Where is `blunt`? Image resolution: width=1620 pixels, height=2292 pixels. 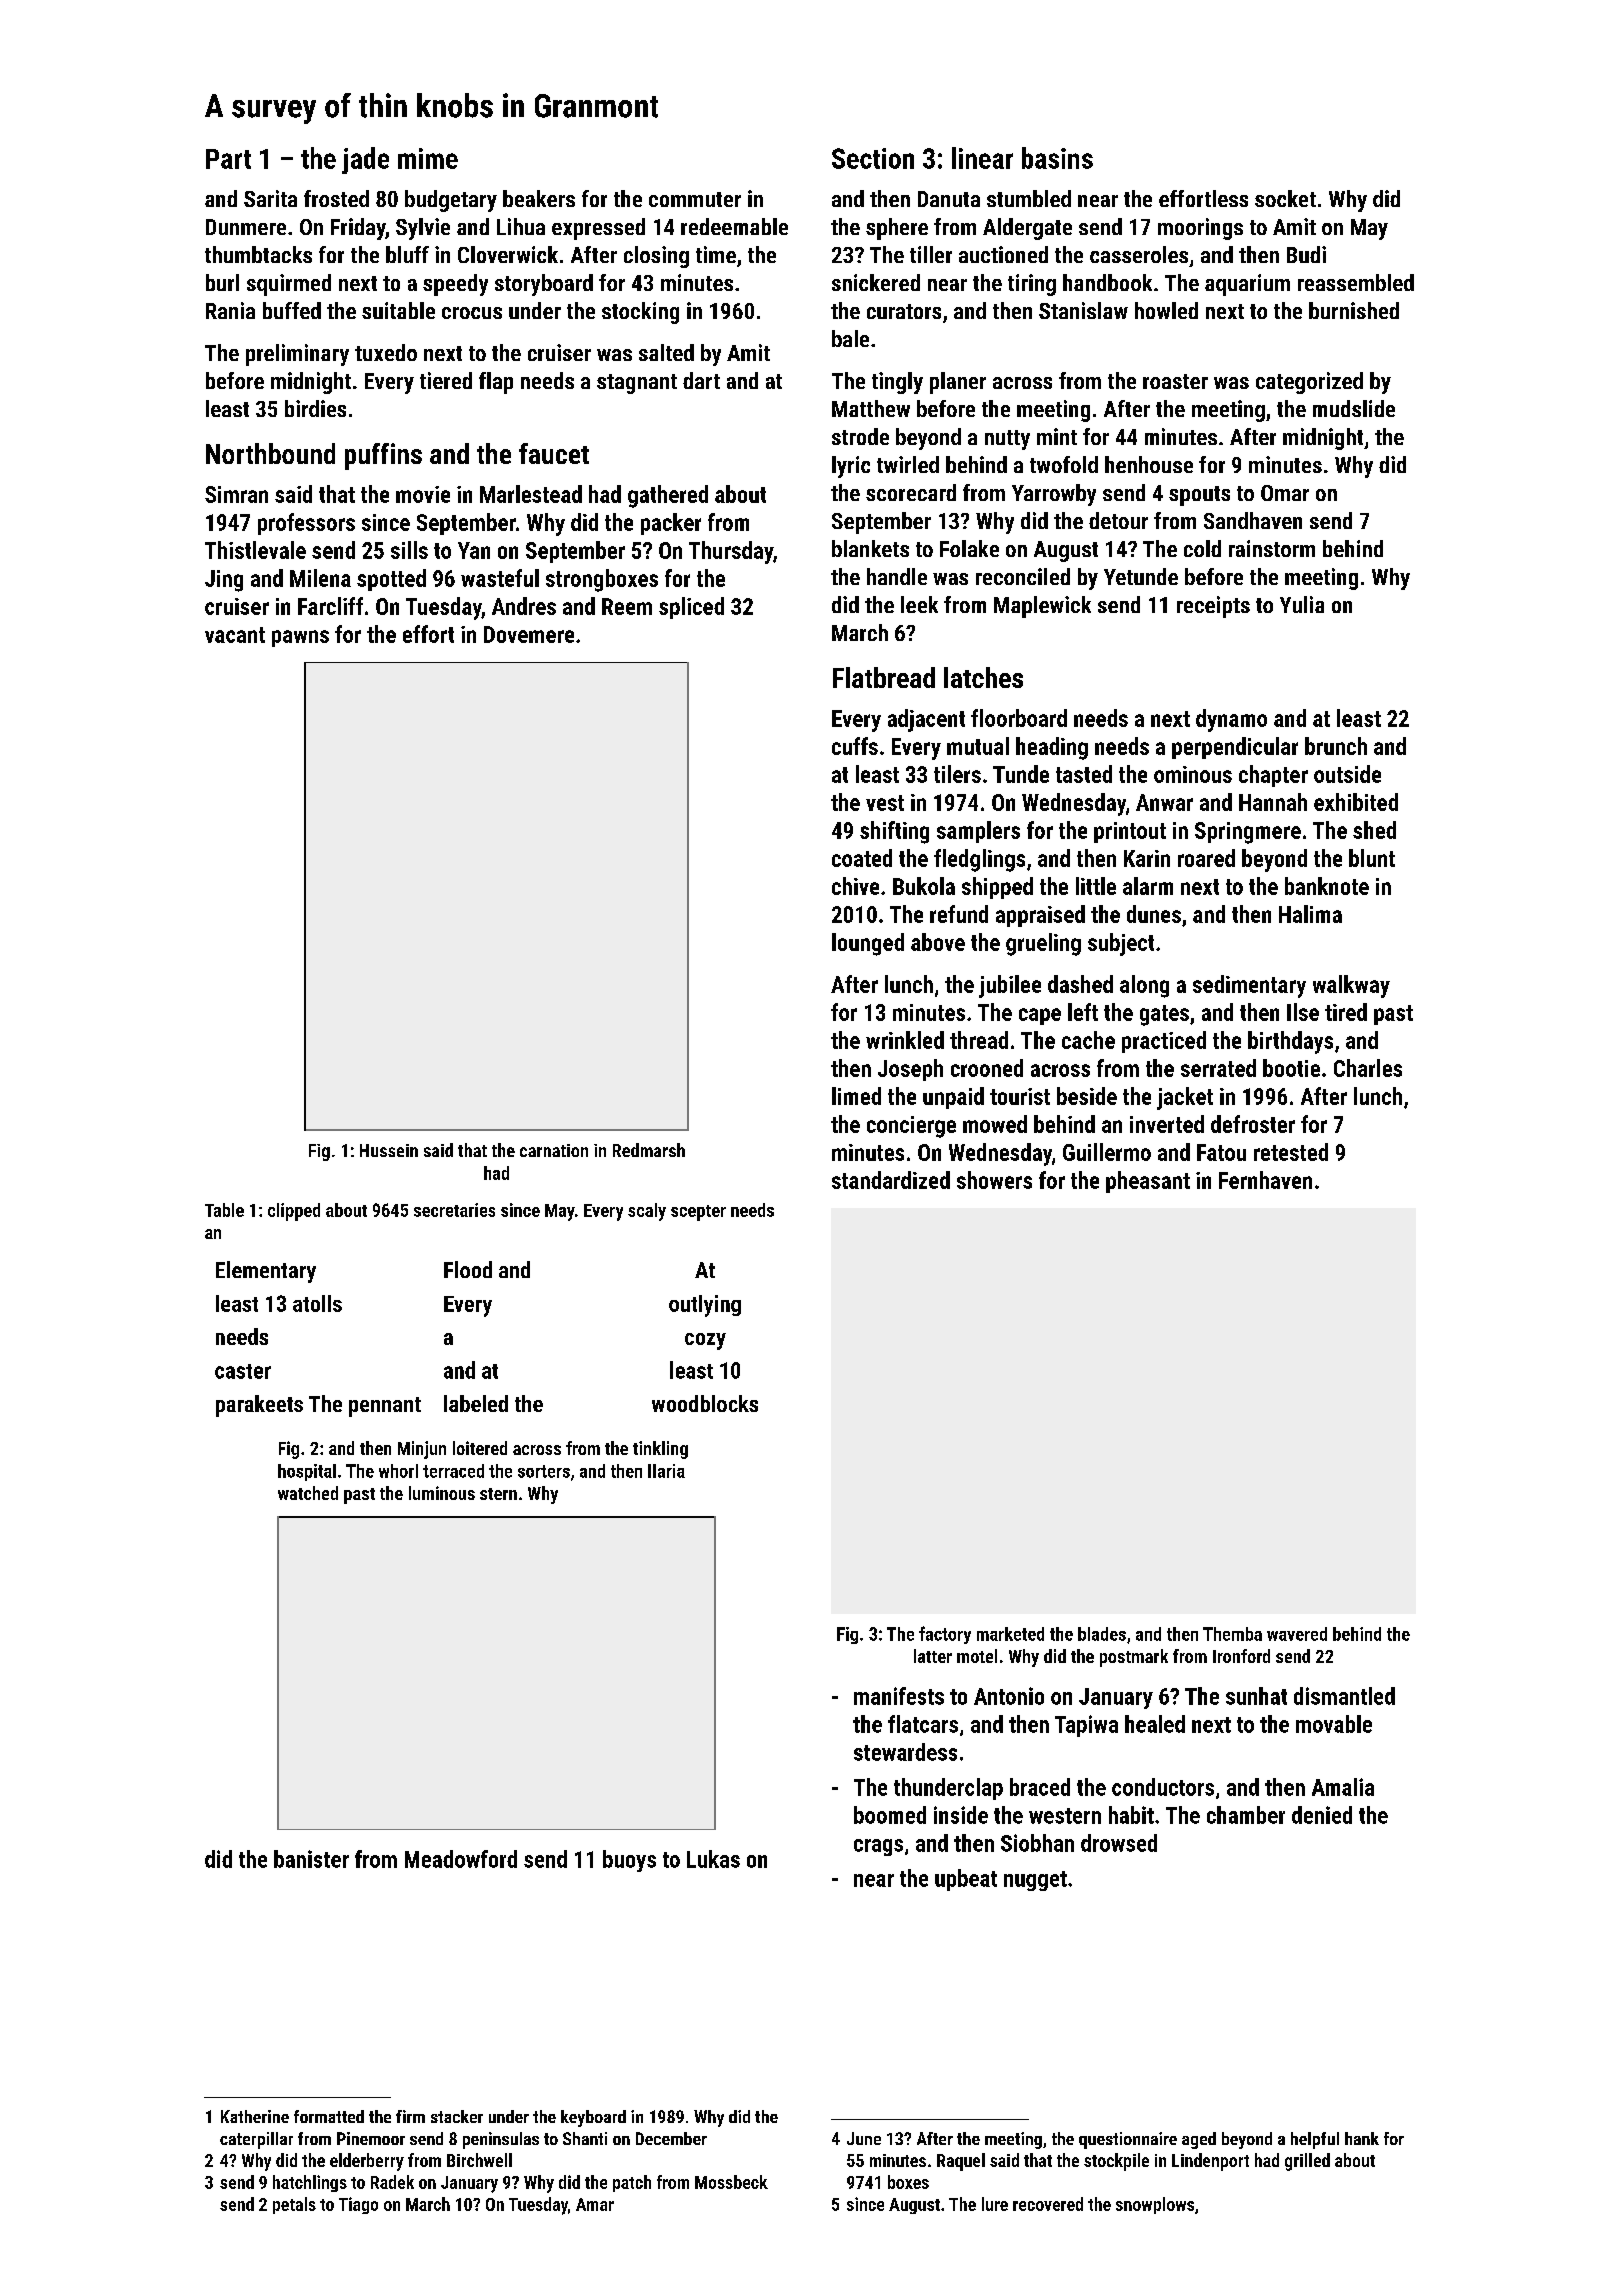 blunt is located at coordinates (1372, 858).
